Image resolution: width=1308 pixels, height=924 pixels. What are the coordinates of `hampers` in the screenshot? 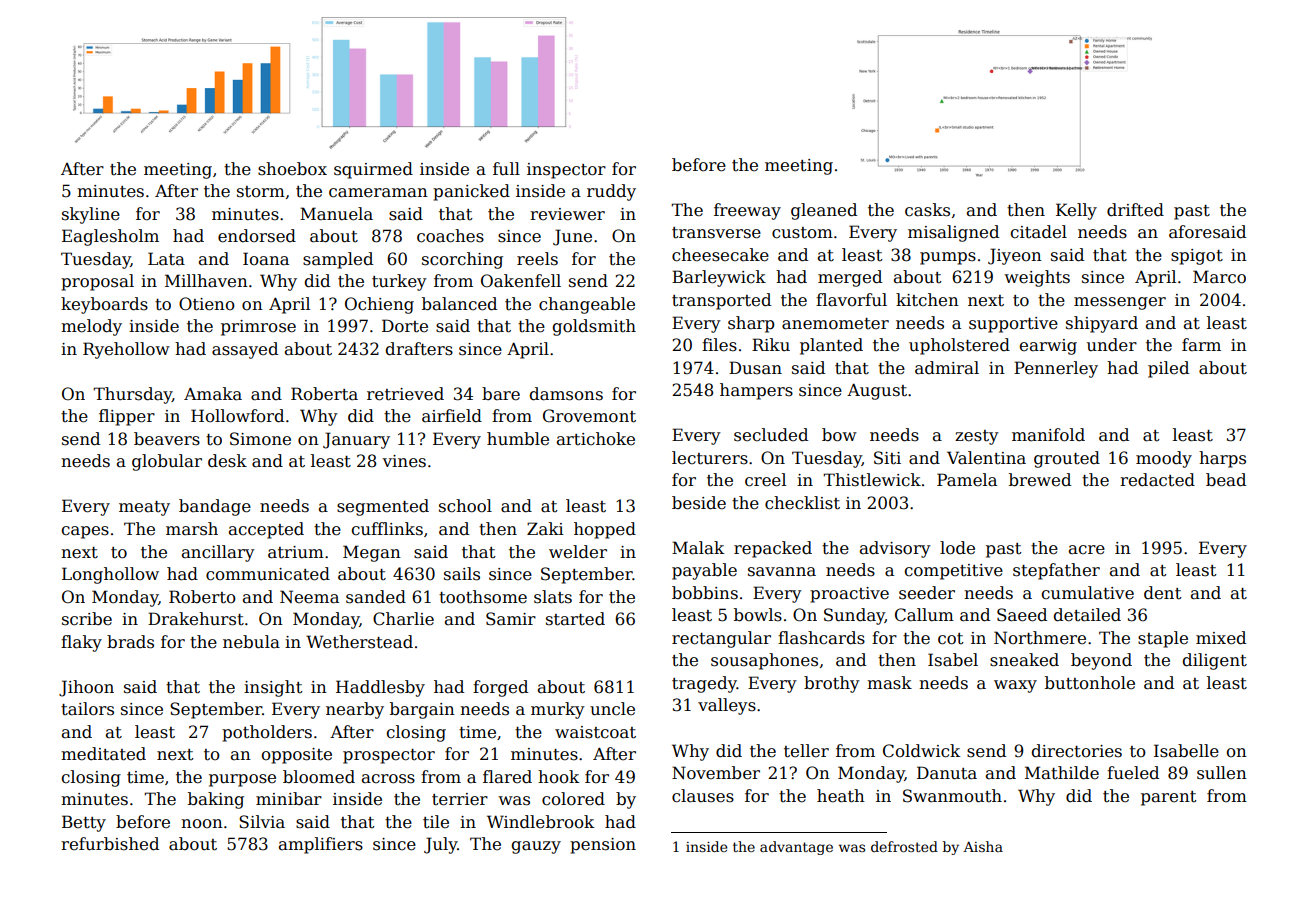 It's located at (756, 391).
